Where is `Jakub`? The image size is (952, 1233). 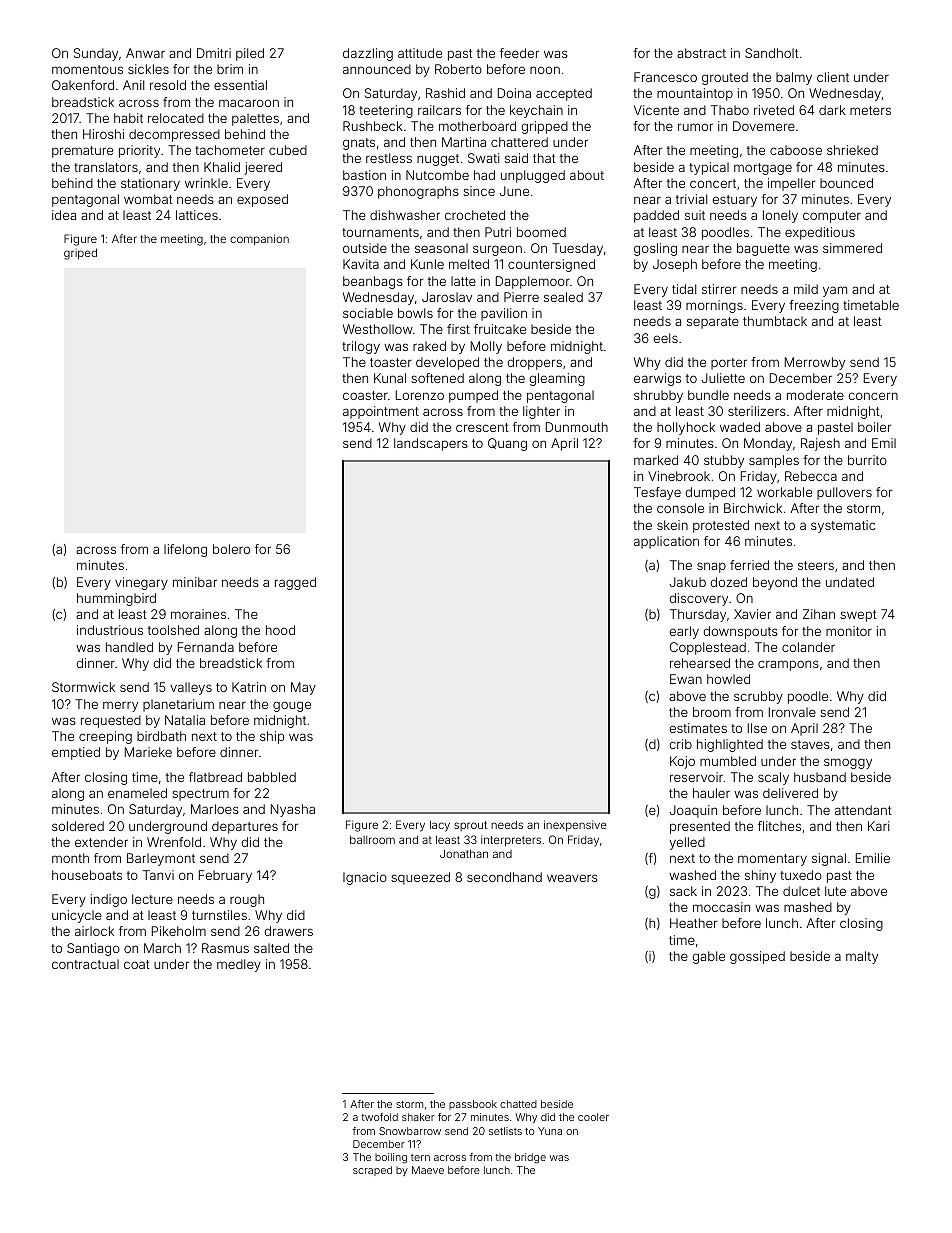
Jakub is located at coordinates (688, 582).
